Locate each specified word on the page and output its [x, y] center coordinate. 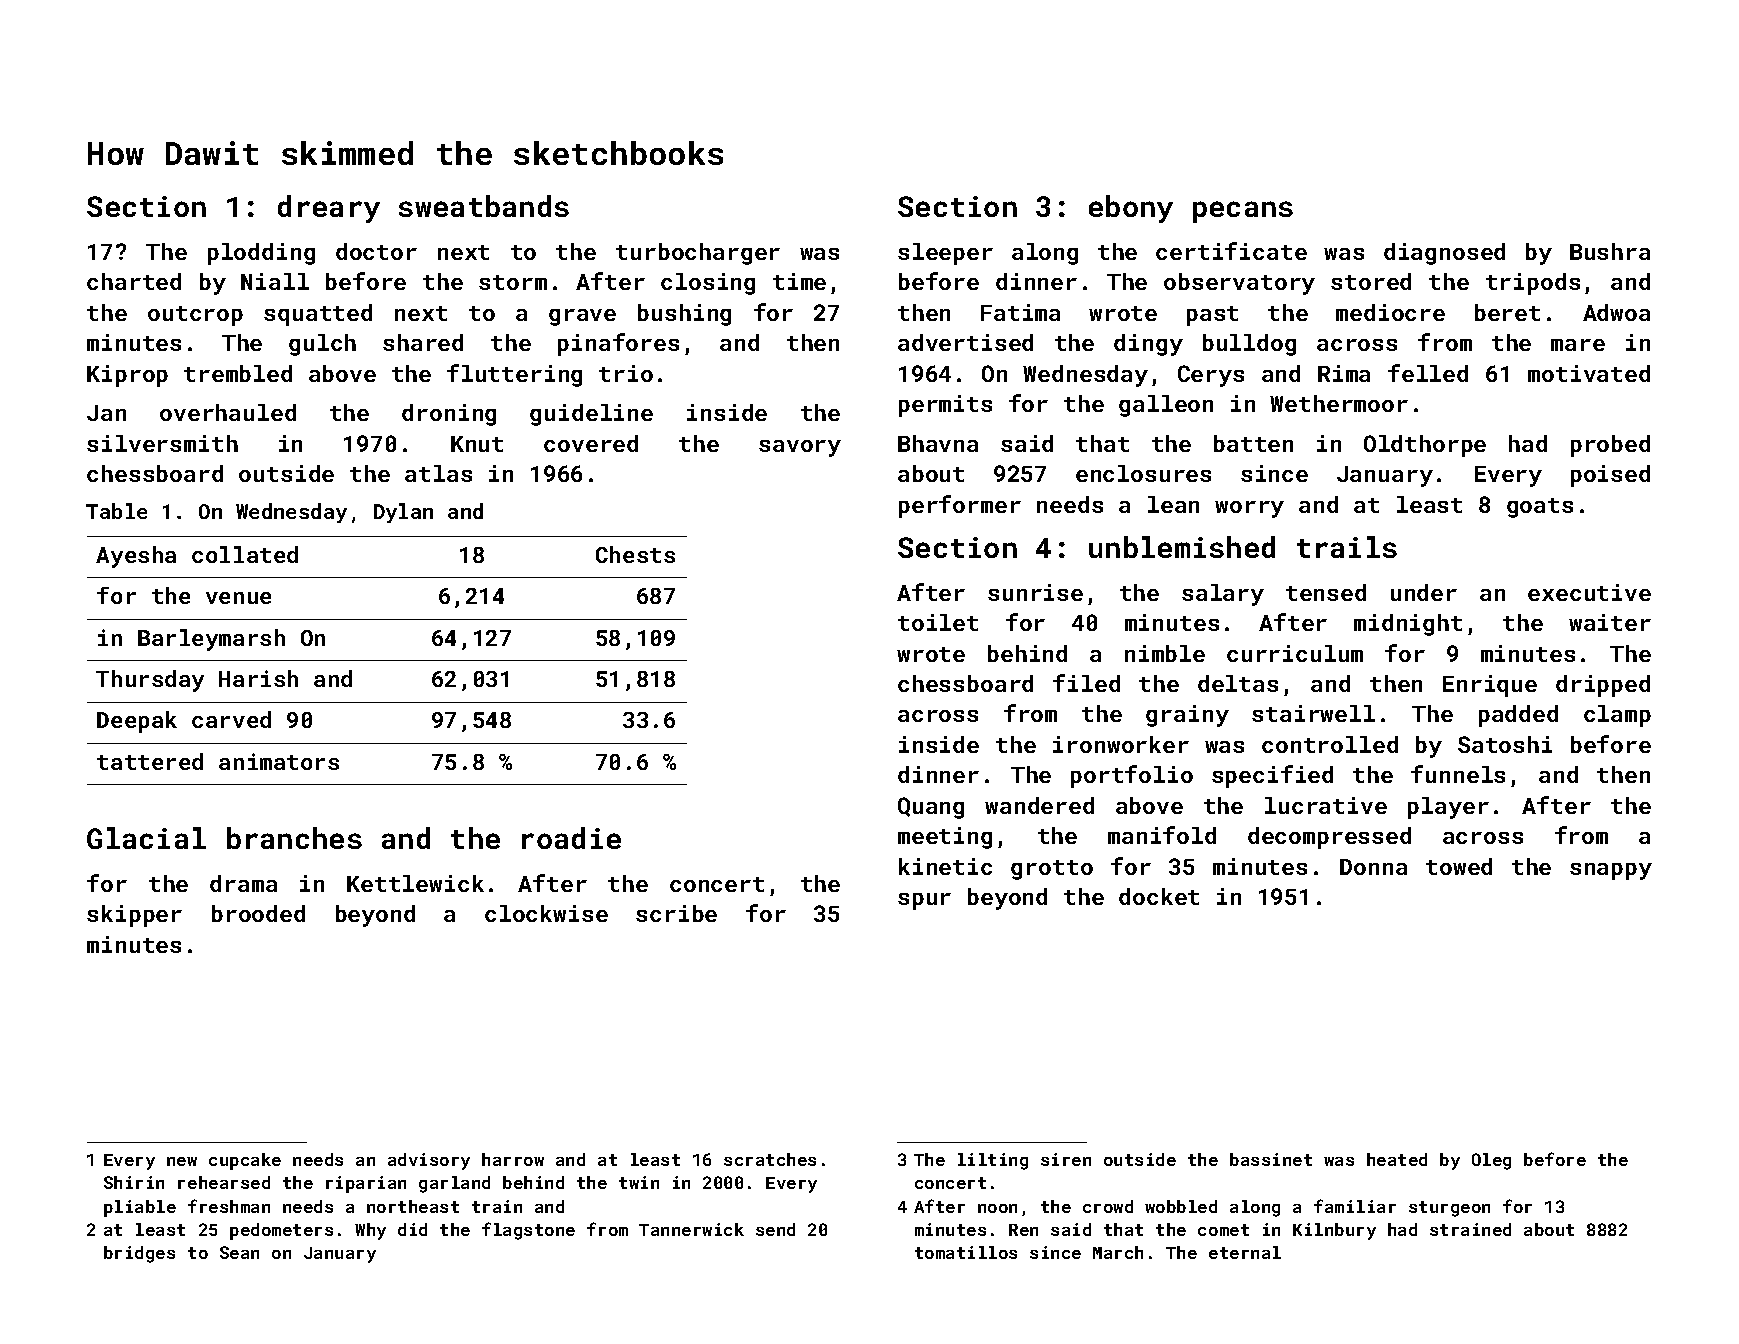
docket [1159, 896]
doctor [376, 251]
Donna [1373, 867]
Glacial [146, 838]
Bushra [1610, 251]
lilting [993, 1161]
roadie [571, 838]
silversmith [162, 443]
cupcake [245, 1161]
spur [924, 901]
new [182, 1161]
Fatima [1020, 312]
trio [626, 373]
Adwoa [1616, 312]
